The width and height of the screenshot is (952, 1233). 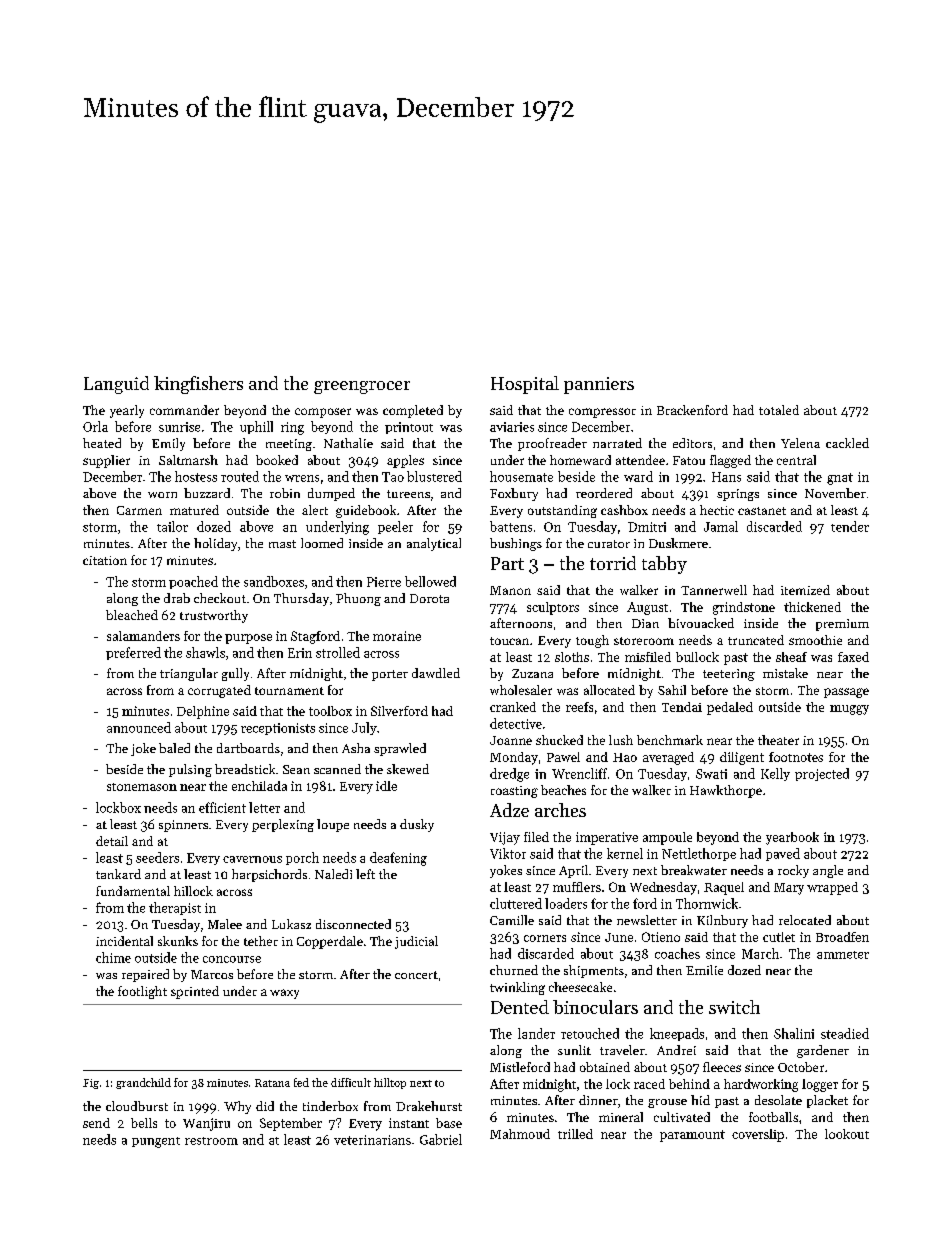 I want to click on Tannerwell, so click(x=714, y=590).
